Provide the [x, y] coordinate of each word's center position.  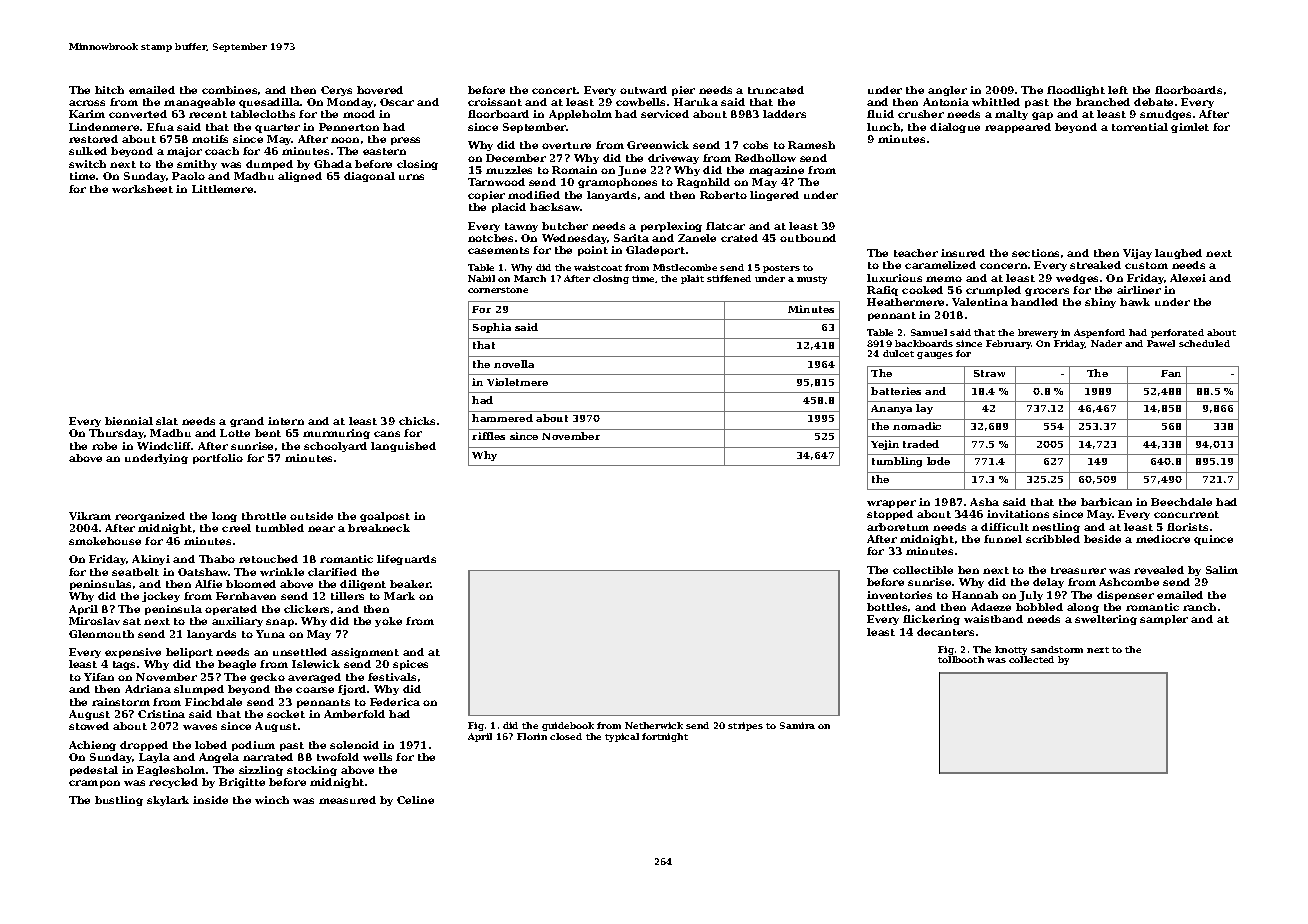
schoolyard [335, 447]
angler [947, 91]
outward [643, 90]
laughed [1178, 254]
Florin [532, 736]
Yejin [885, 445]
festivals [392, 677]
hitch [109, 90]
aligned [300, 177]
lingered [774, 196]
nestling [1056, 528]
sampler [1164, 620]
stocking [312, 771]
